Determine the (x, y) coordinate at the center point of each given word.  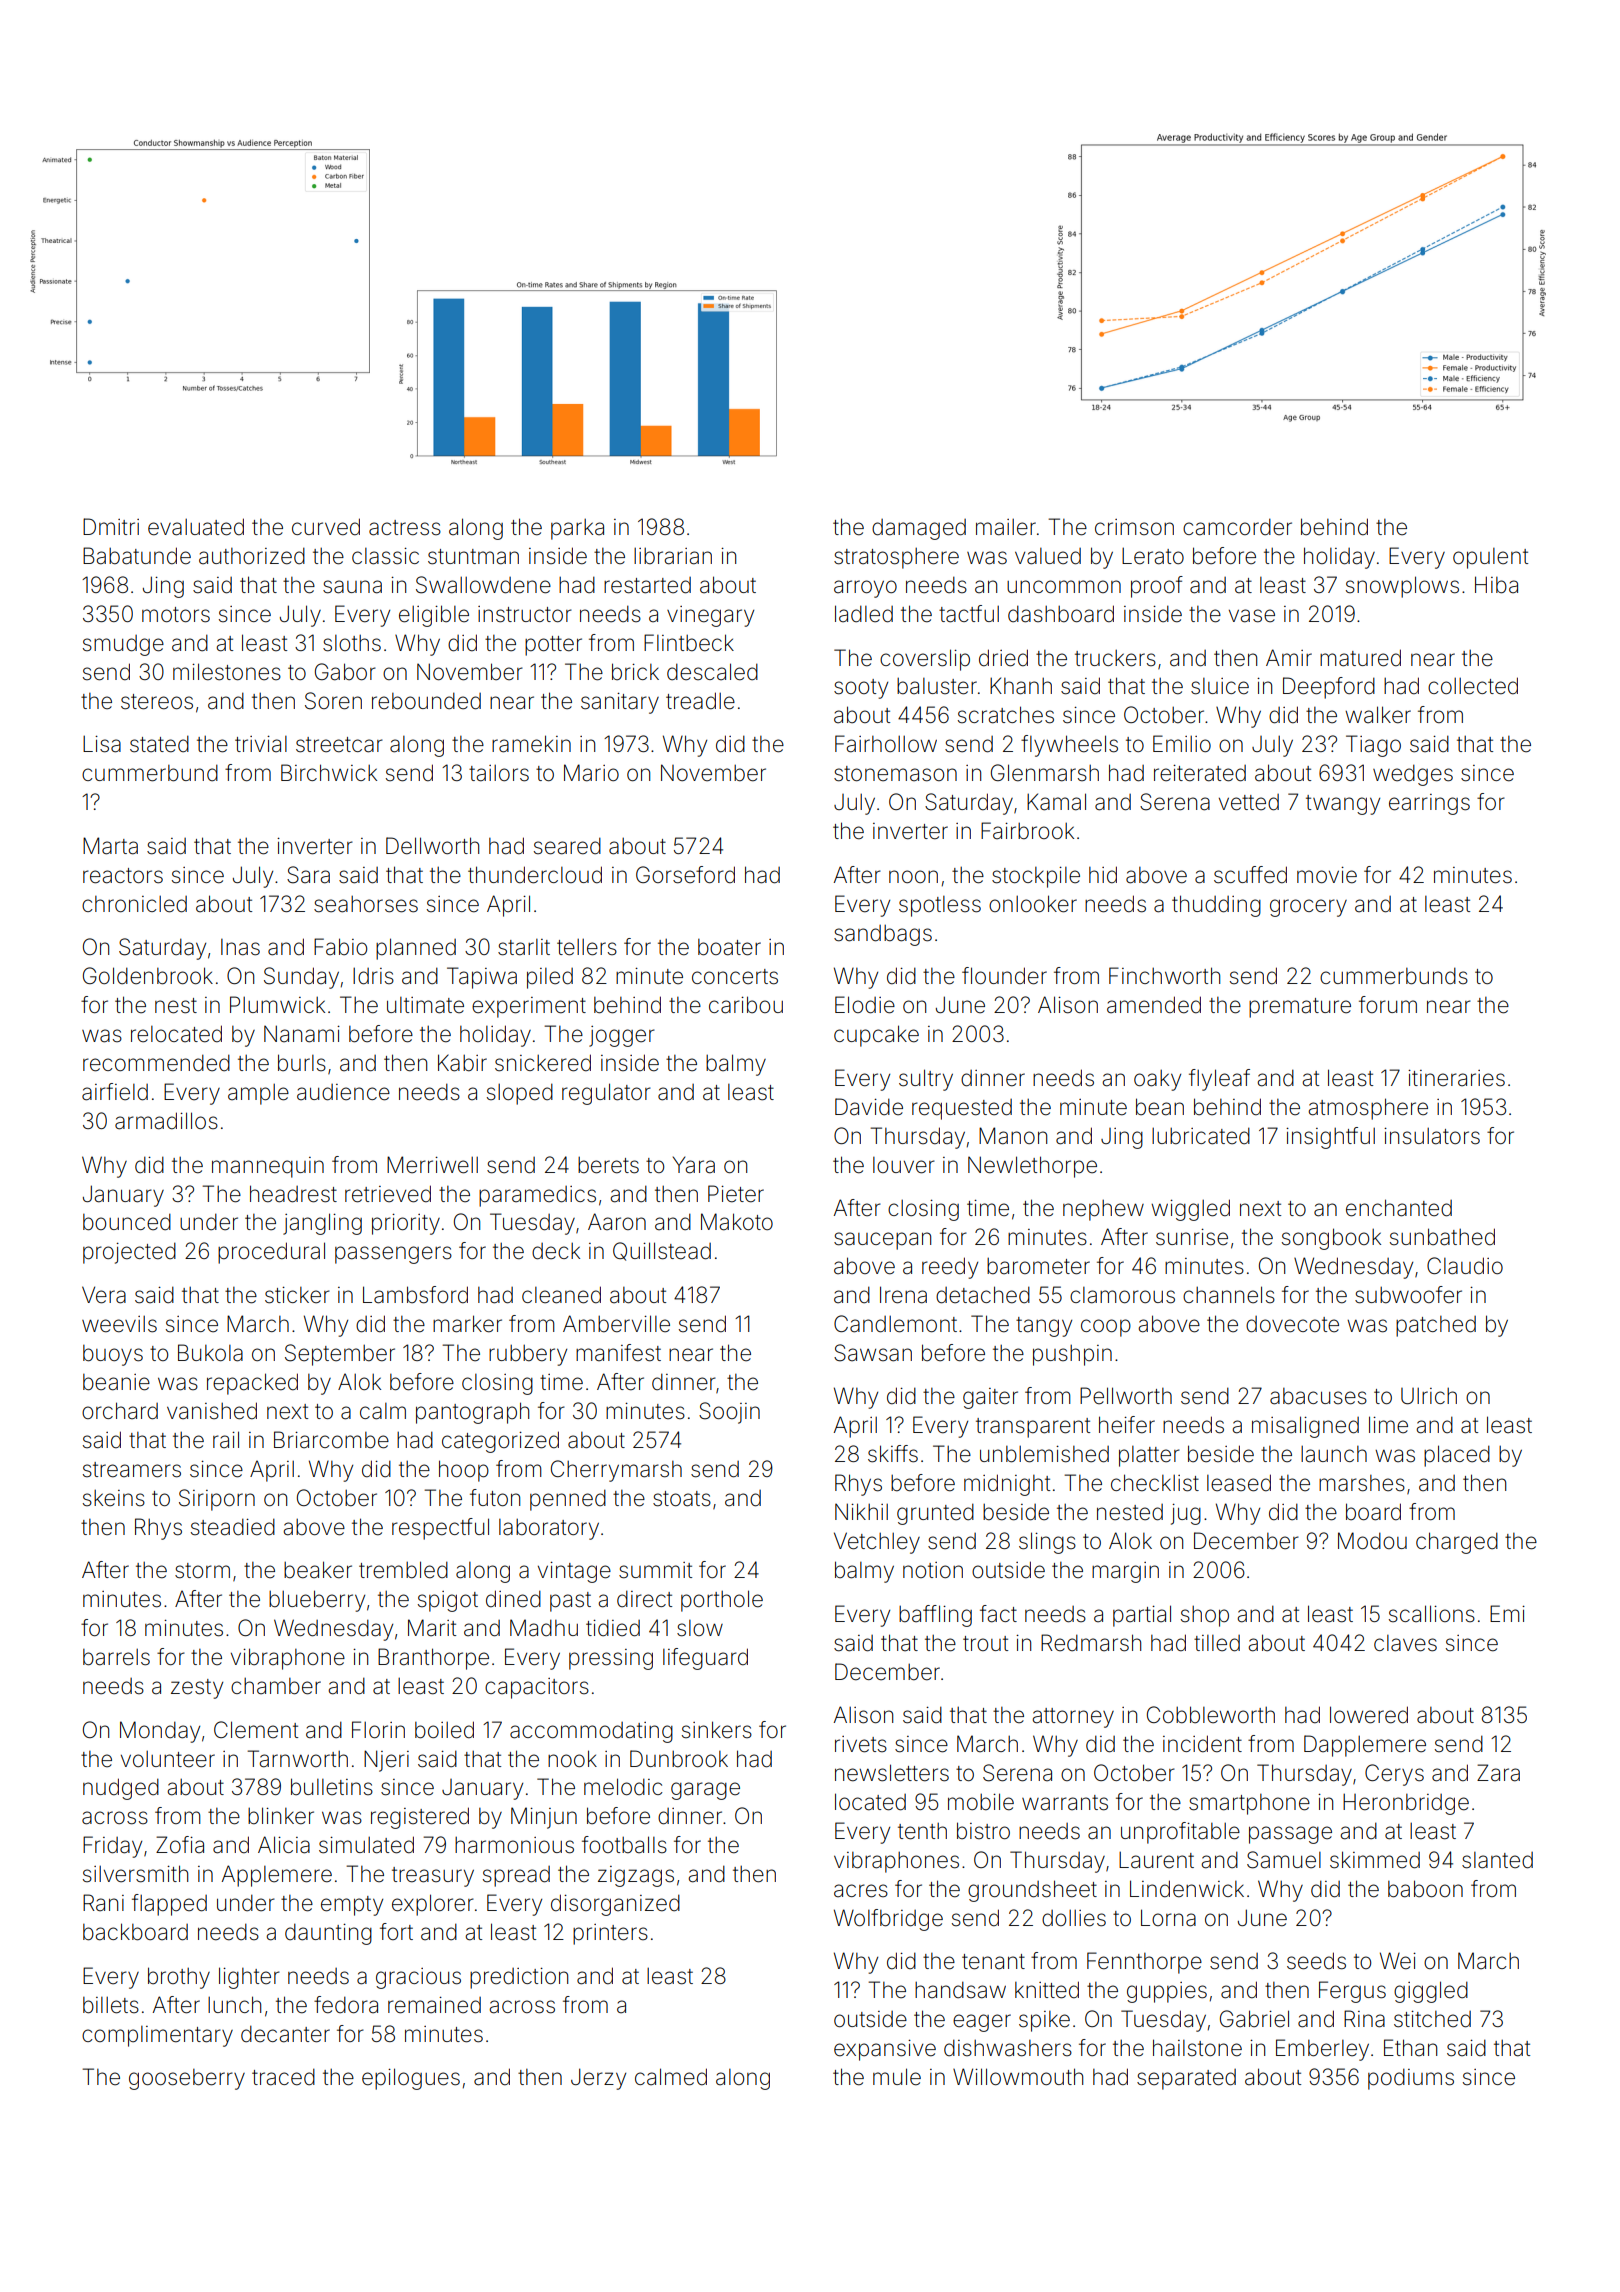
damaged (919, 529)
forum (1388, 1004)
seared (567, 846)
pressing (611, 1659)
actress (405, 528)
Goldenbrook (148, 976)
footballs (624, 1845)
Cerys (1394, 1775)
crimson (1134, 527)
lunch (234, 2004)
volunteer (168, 1759)
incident (1202, 1744)
